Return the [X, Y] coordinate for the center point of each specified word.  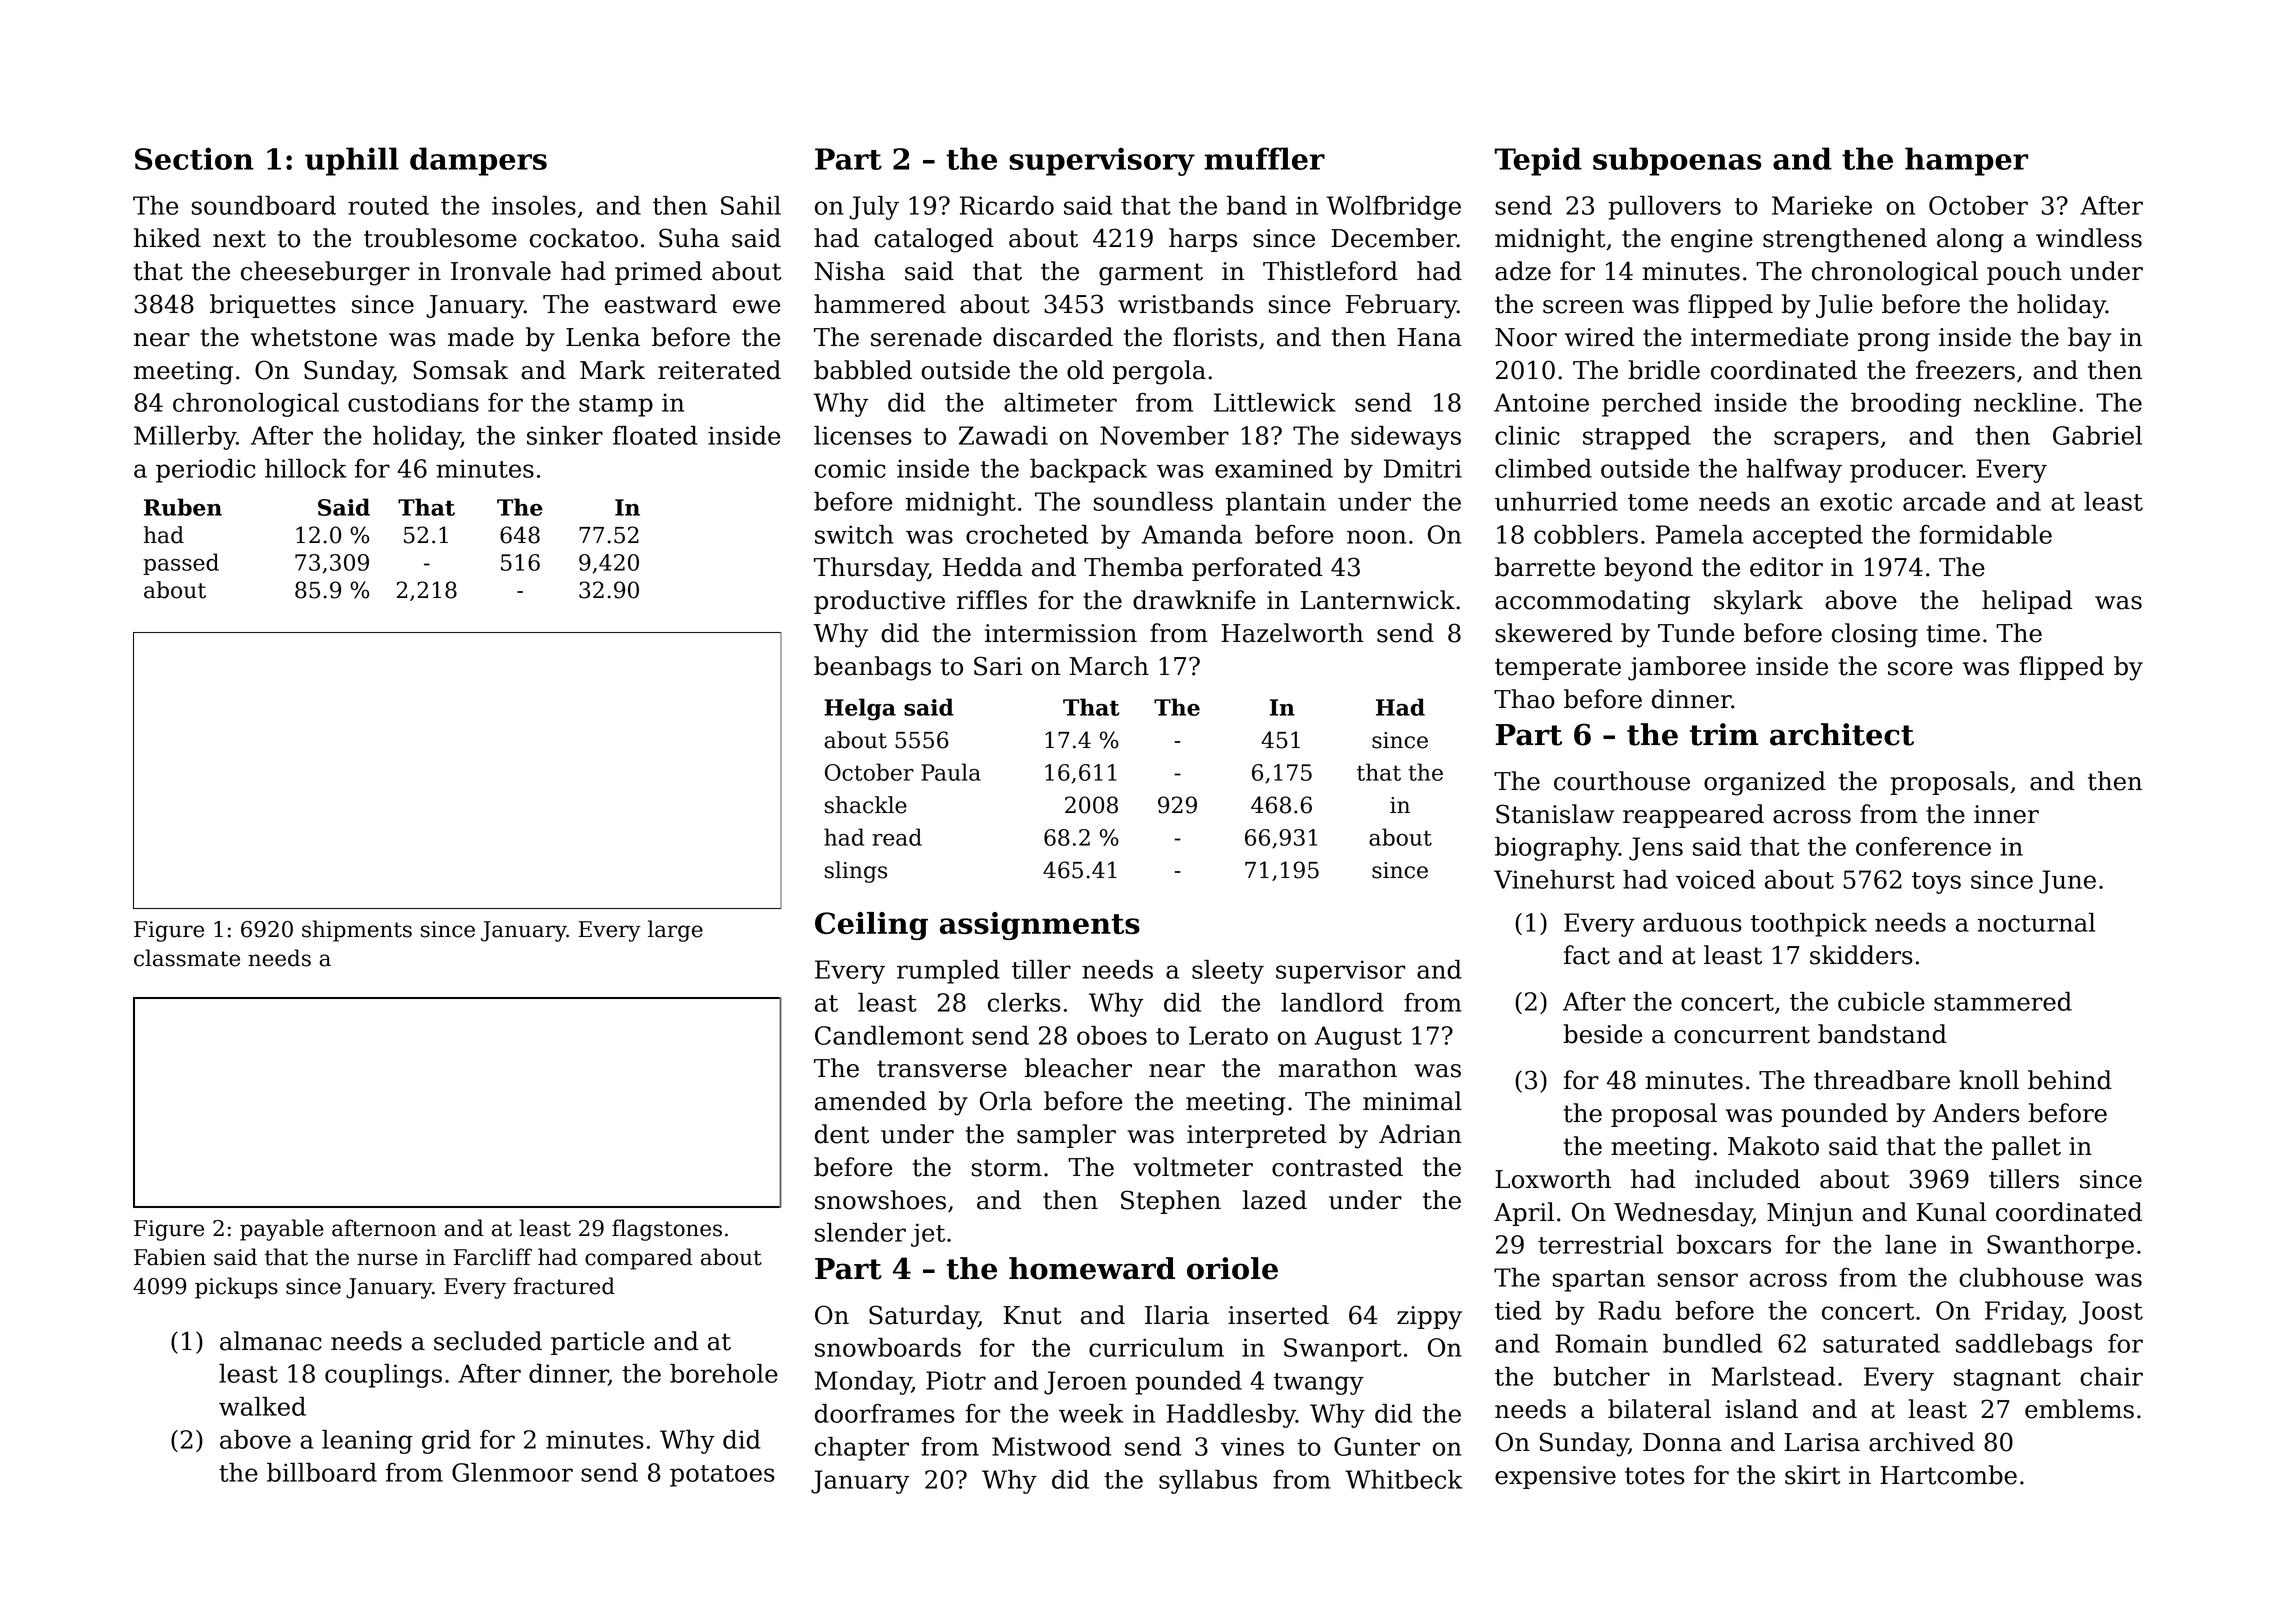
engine [1712, 241]
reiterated [719, 370]
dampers [478, 161]
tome [1658, 502]
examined [1274, 468]
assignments [1040, 926]
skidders [1861, 955]
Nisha [850, 271]
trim [1724, 734]
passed [181, 564]
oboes [1112, 1035]
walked [262, 1406]
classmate [187, 958]
